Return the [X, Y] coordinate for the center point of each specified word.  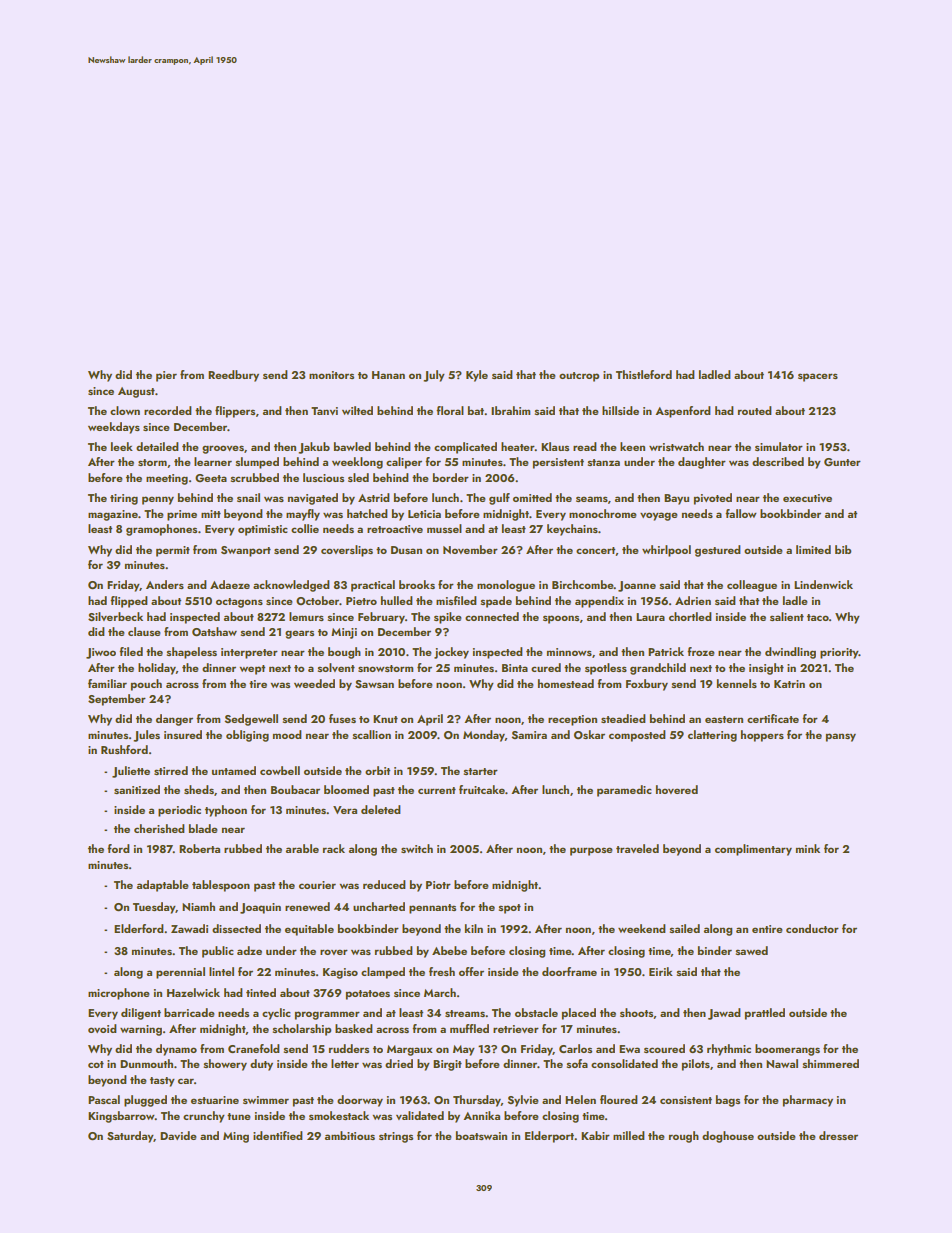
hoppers [762, 736]
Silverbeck [115, 616]
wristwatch [676, 446]
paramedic [624, 791]
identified [278, 1135]
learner [213, 461]
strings [396, 1137]
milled [629, 1135]
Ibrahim [510, 410]
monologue [506, 586]
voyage [659, 516]
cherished [159, 828]
